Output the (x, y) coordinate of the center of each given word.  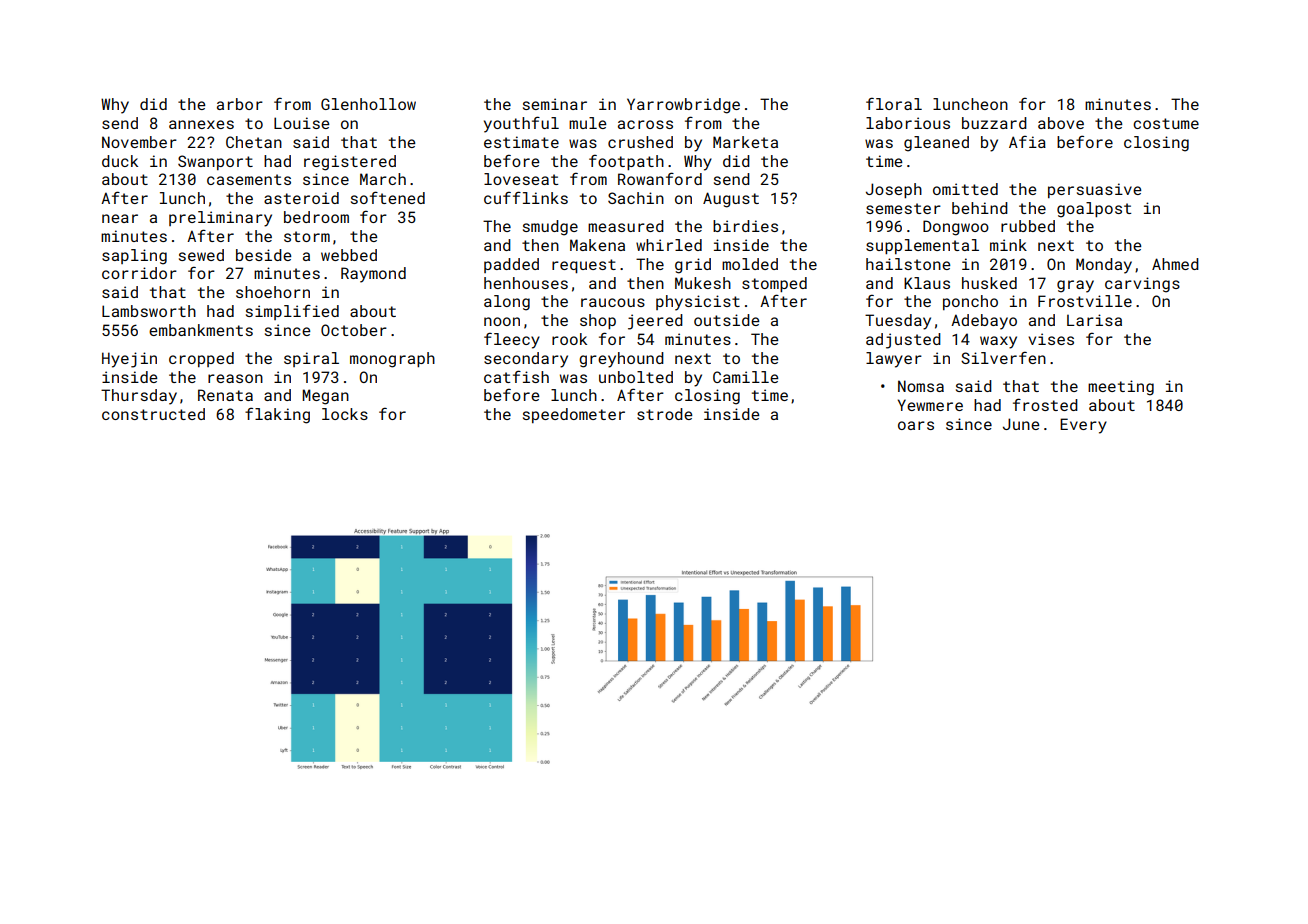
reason (235, 378)
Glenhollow (368, 104)
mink (1008, 245)
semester (903, 208)
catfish (516, 376)
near (120, 218)
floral (894, 103)
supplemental (922, 246)
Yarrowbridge (683, 106)
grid (693, 266)
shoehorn (273, 292)
